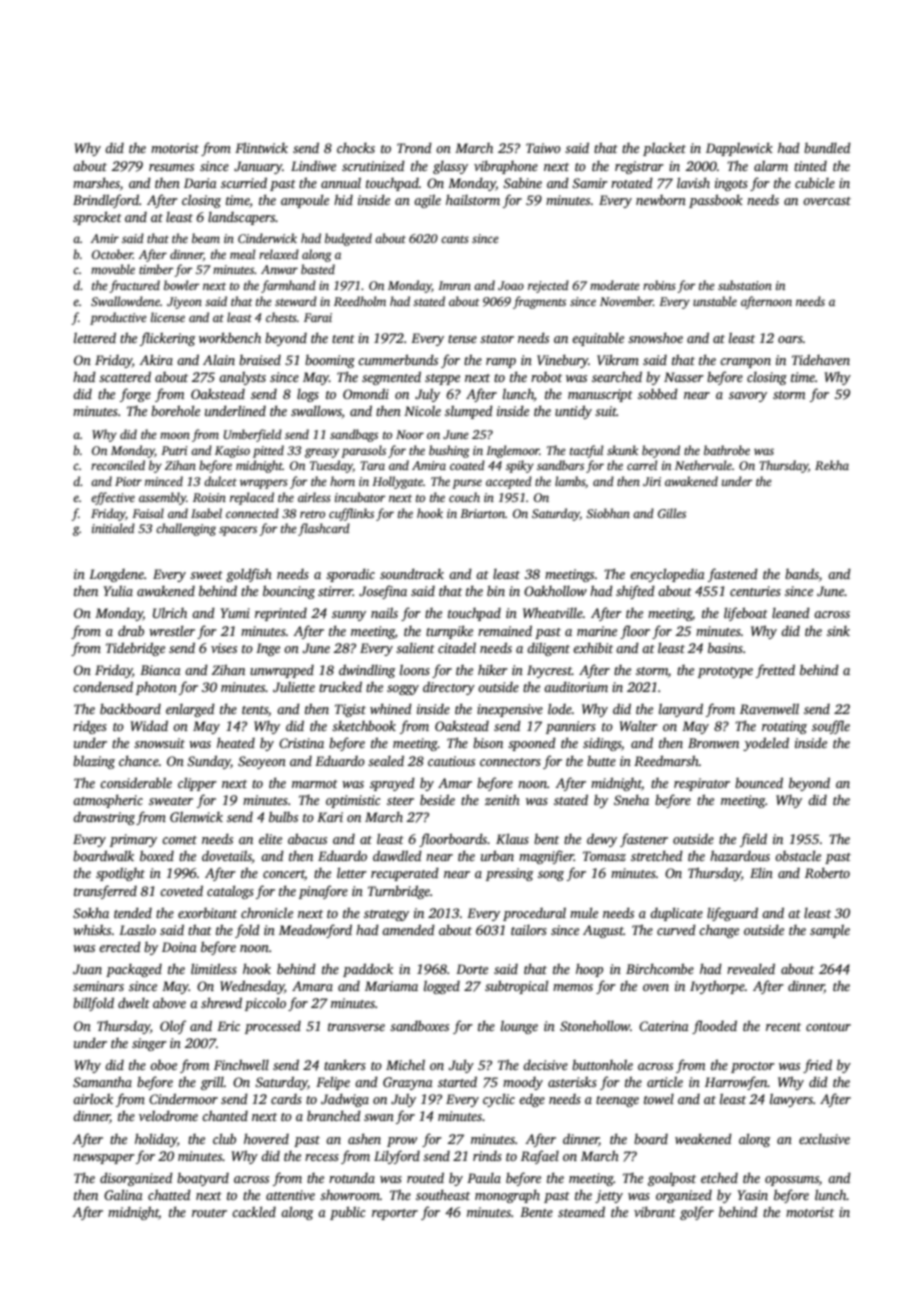  I want to click on router, so click(209, 1213).
